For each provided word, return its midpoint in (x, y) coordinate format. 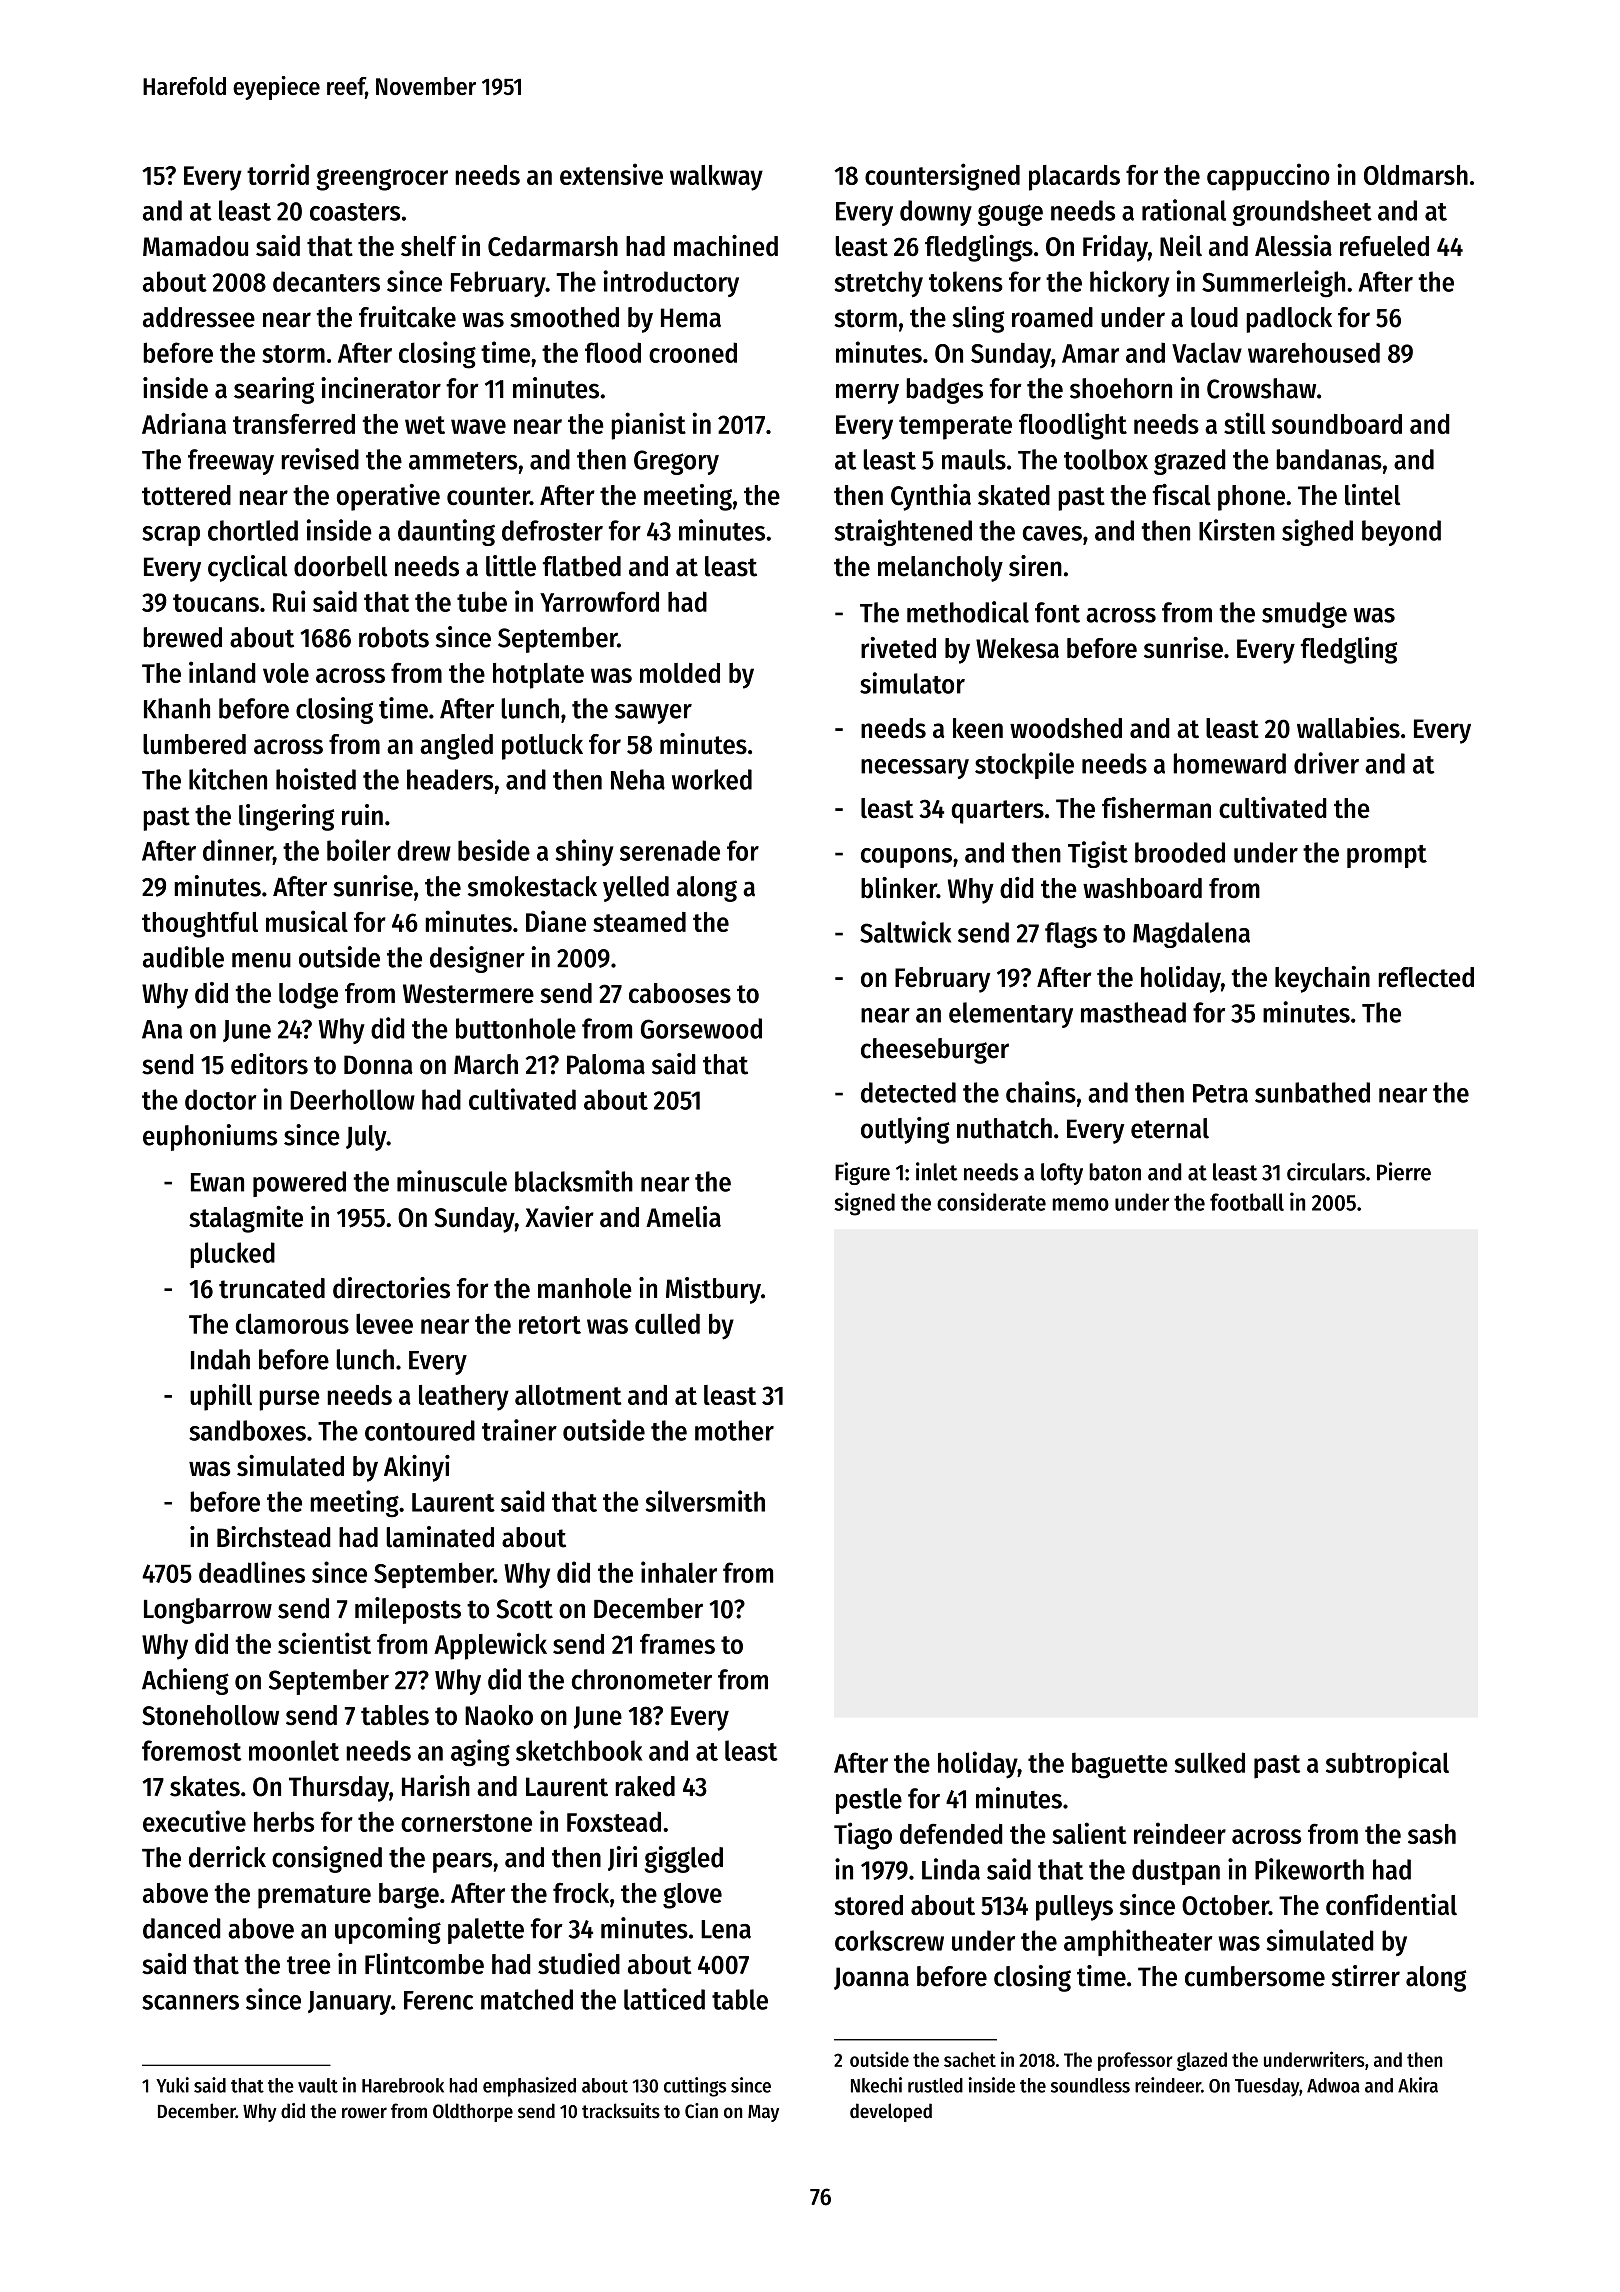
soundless (1090, 2085)
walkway (716, 178)
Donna (378, 1065)
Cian (701, 2111)
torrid (278, 174)
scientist (324, 1643)
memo (1080, 1204)
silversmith (705, 1501)
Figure (862, 1173)
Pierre (1404, 1171)
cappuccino (1268, 177)
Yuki (172, 2085)
